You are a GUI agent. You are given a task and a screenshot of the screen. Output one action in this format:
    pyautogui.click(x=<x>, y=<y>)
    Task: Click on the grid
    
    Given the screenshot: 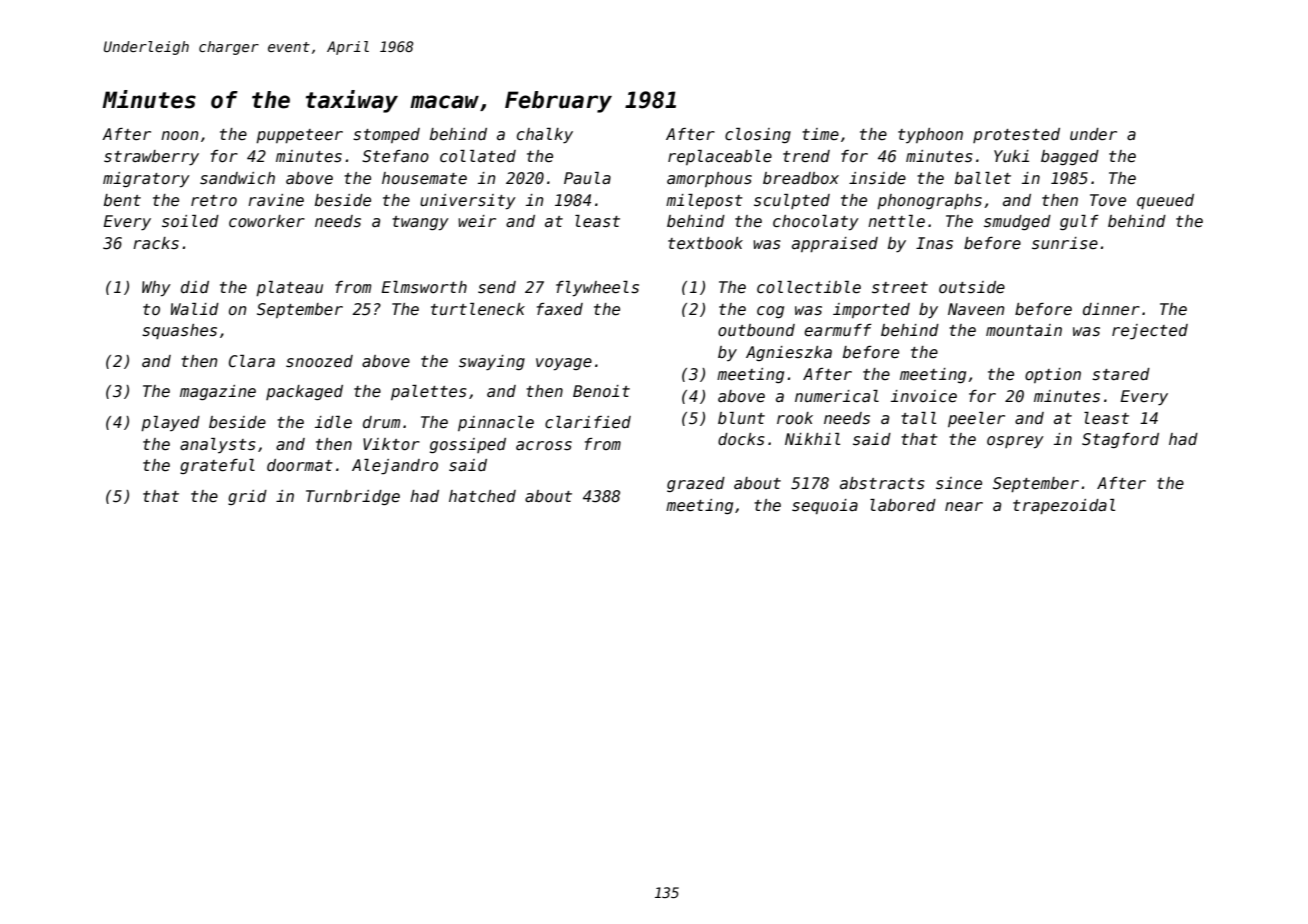 What is the action you would take?
    pyautogui.click(x=247, y=497)
